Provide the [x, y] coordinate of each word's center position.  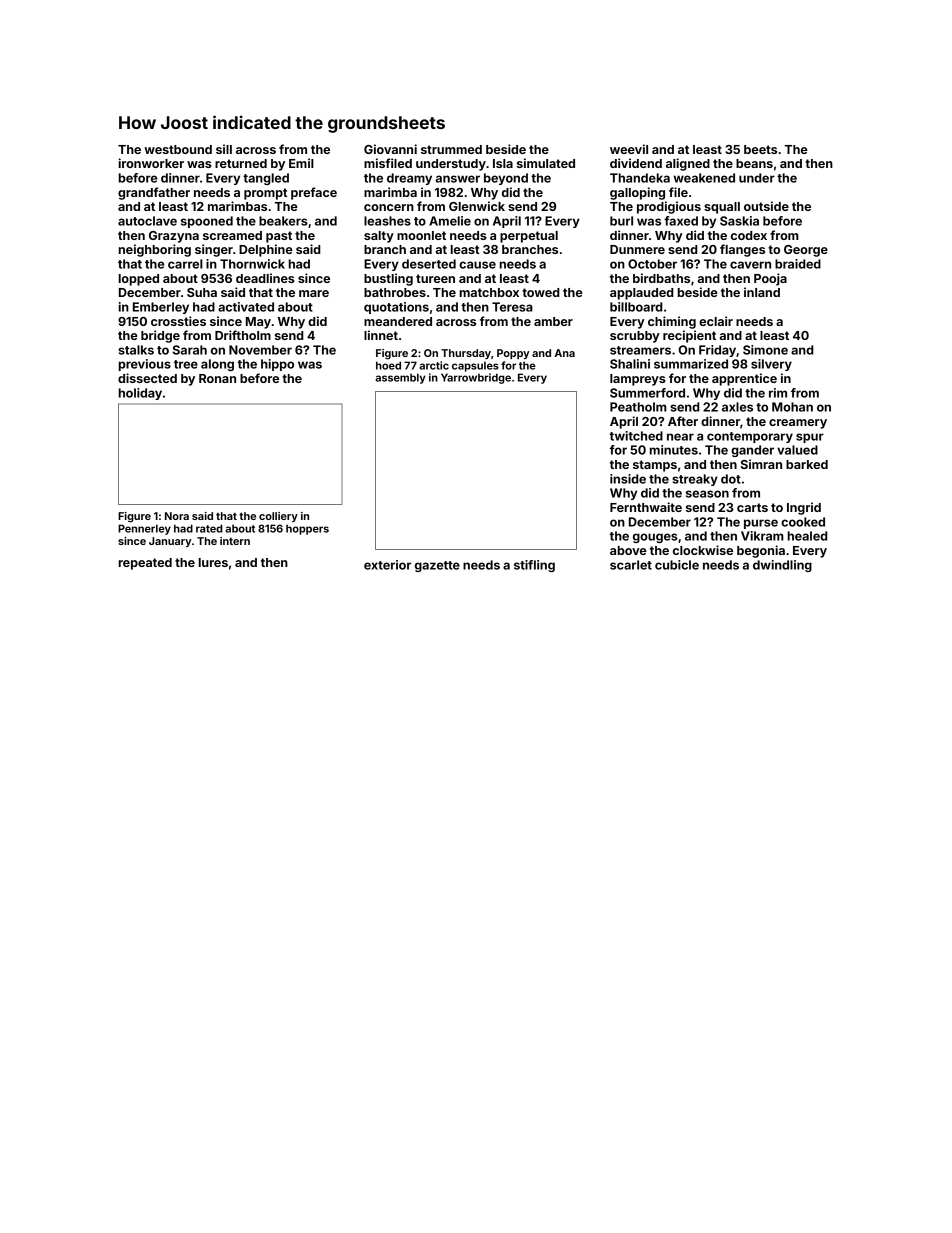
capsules [475, 366]
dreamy [409, 179]
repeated [145, 564]
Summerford [647, 393]
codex [749, 235]
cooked [803, 522]
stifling [534, 566]
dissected [147, 378]
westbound [178, 149]
